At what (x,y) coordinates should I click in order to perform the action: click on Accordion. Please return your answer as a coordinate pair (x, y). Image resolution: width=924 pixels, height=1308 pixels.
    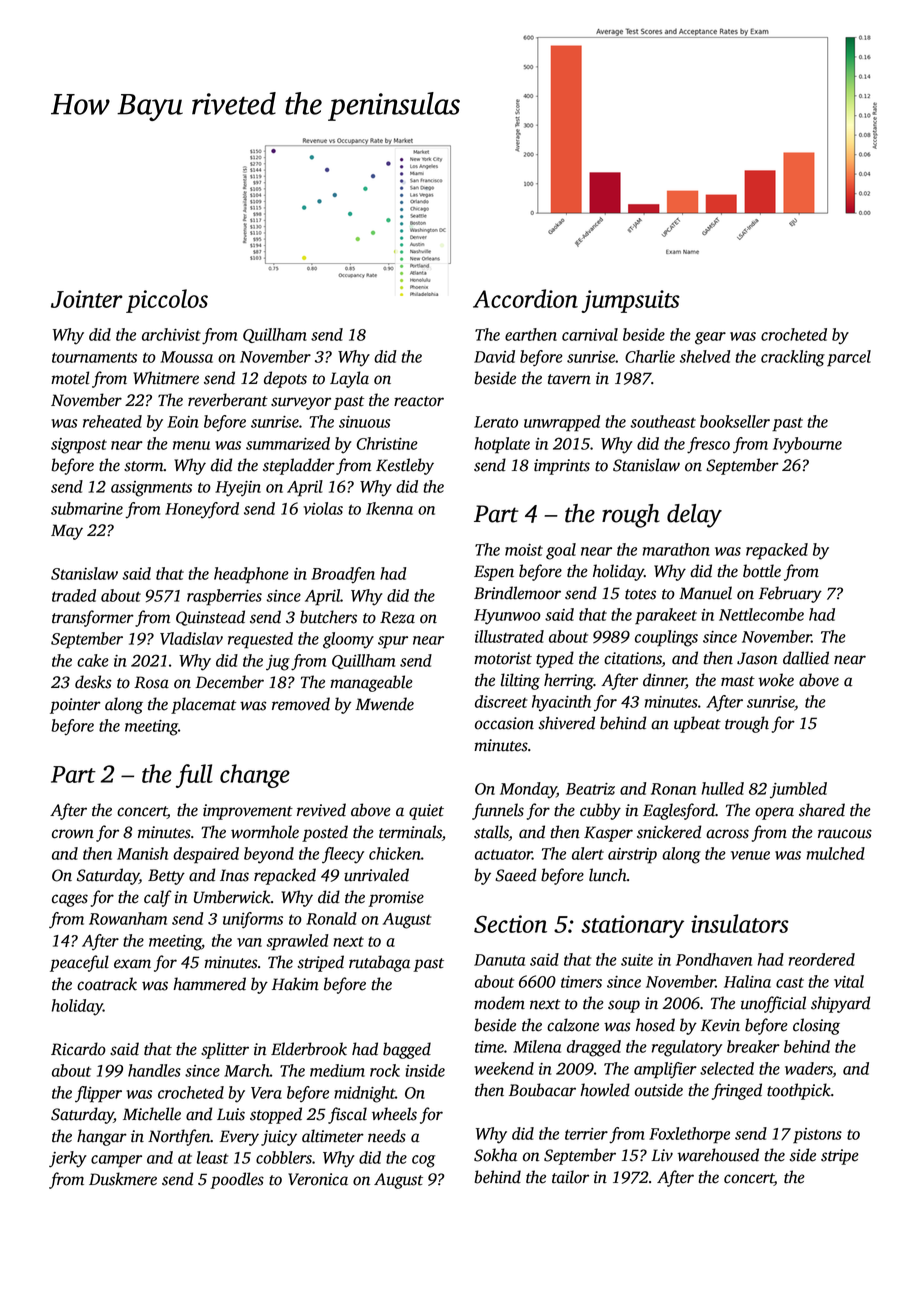
    Looking at the image, I should click on (525, 298).
